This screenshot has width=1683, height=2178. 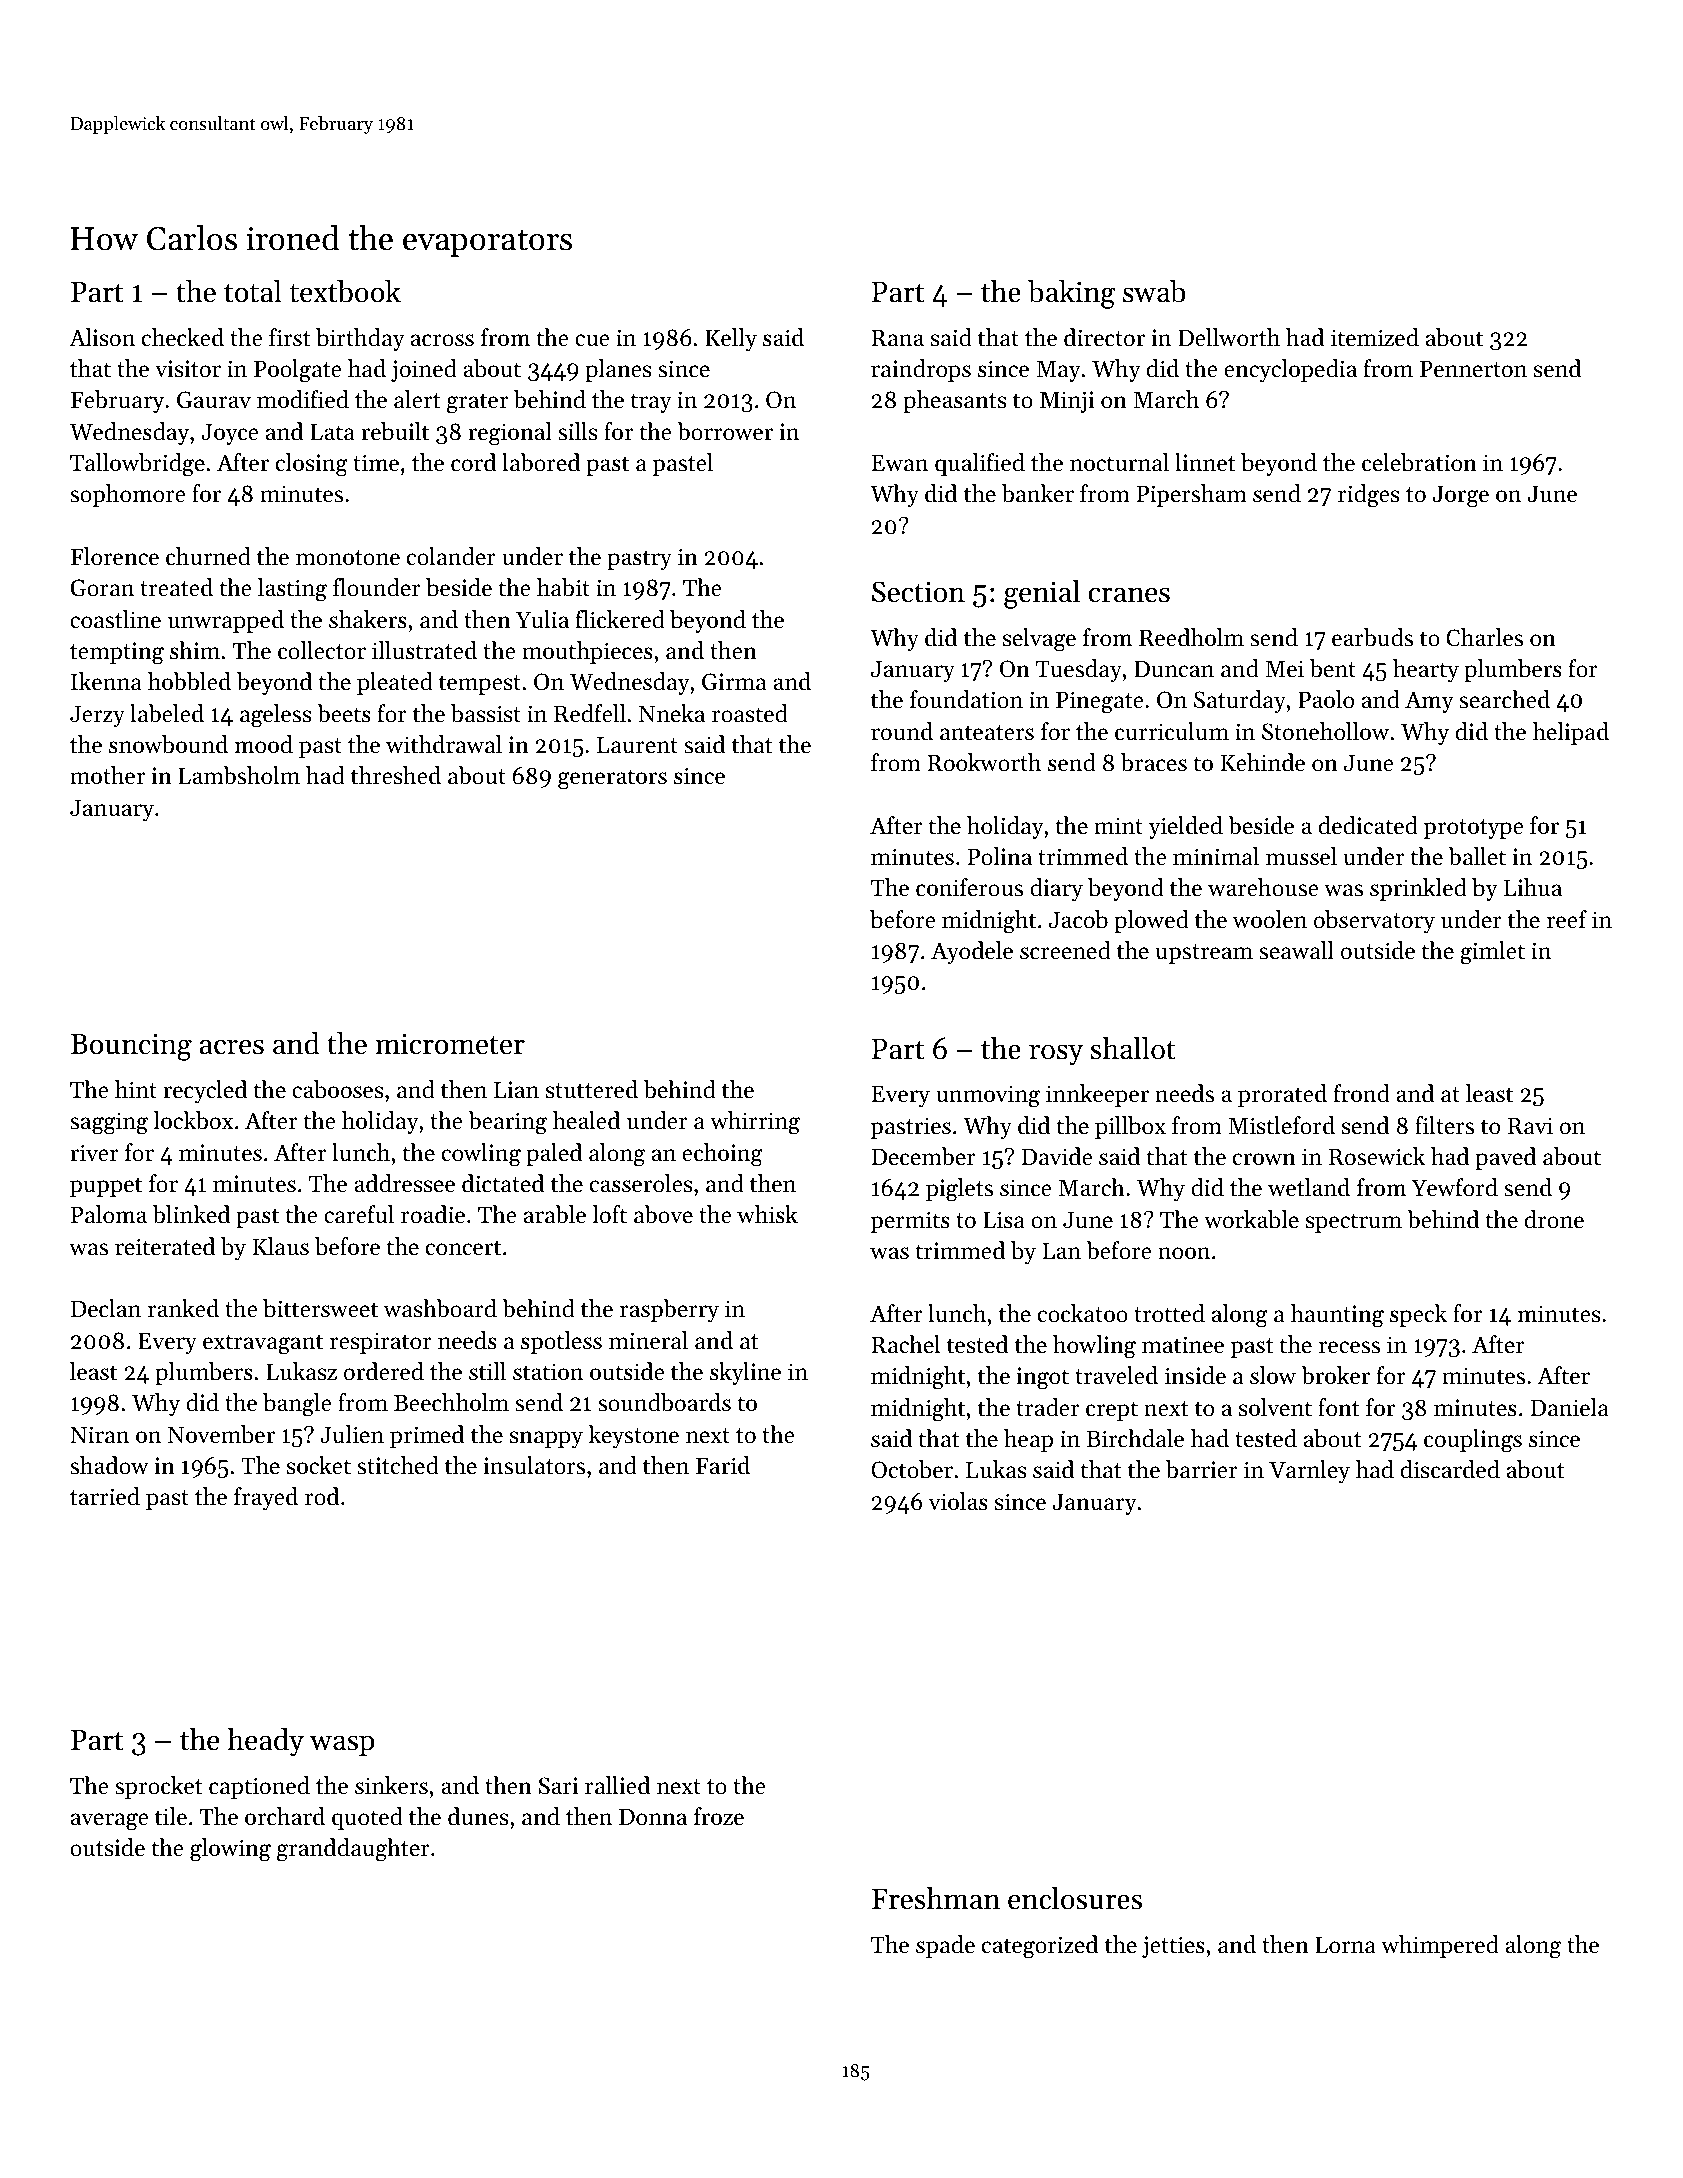 I want to click on froze, so click(x=719, y=1816).
